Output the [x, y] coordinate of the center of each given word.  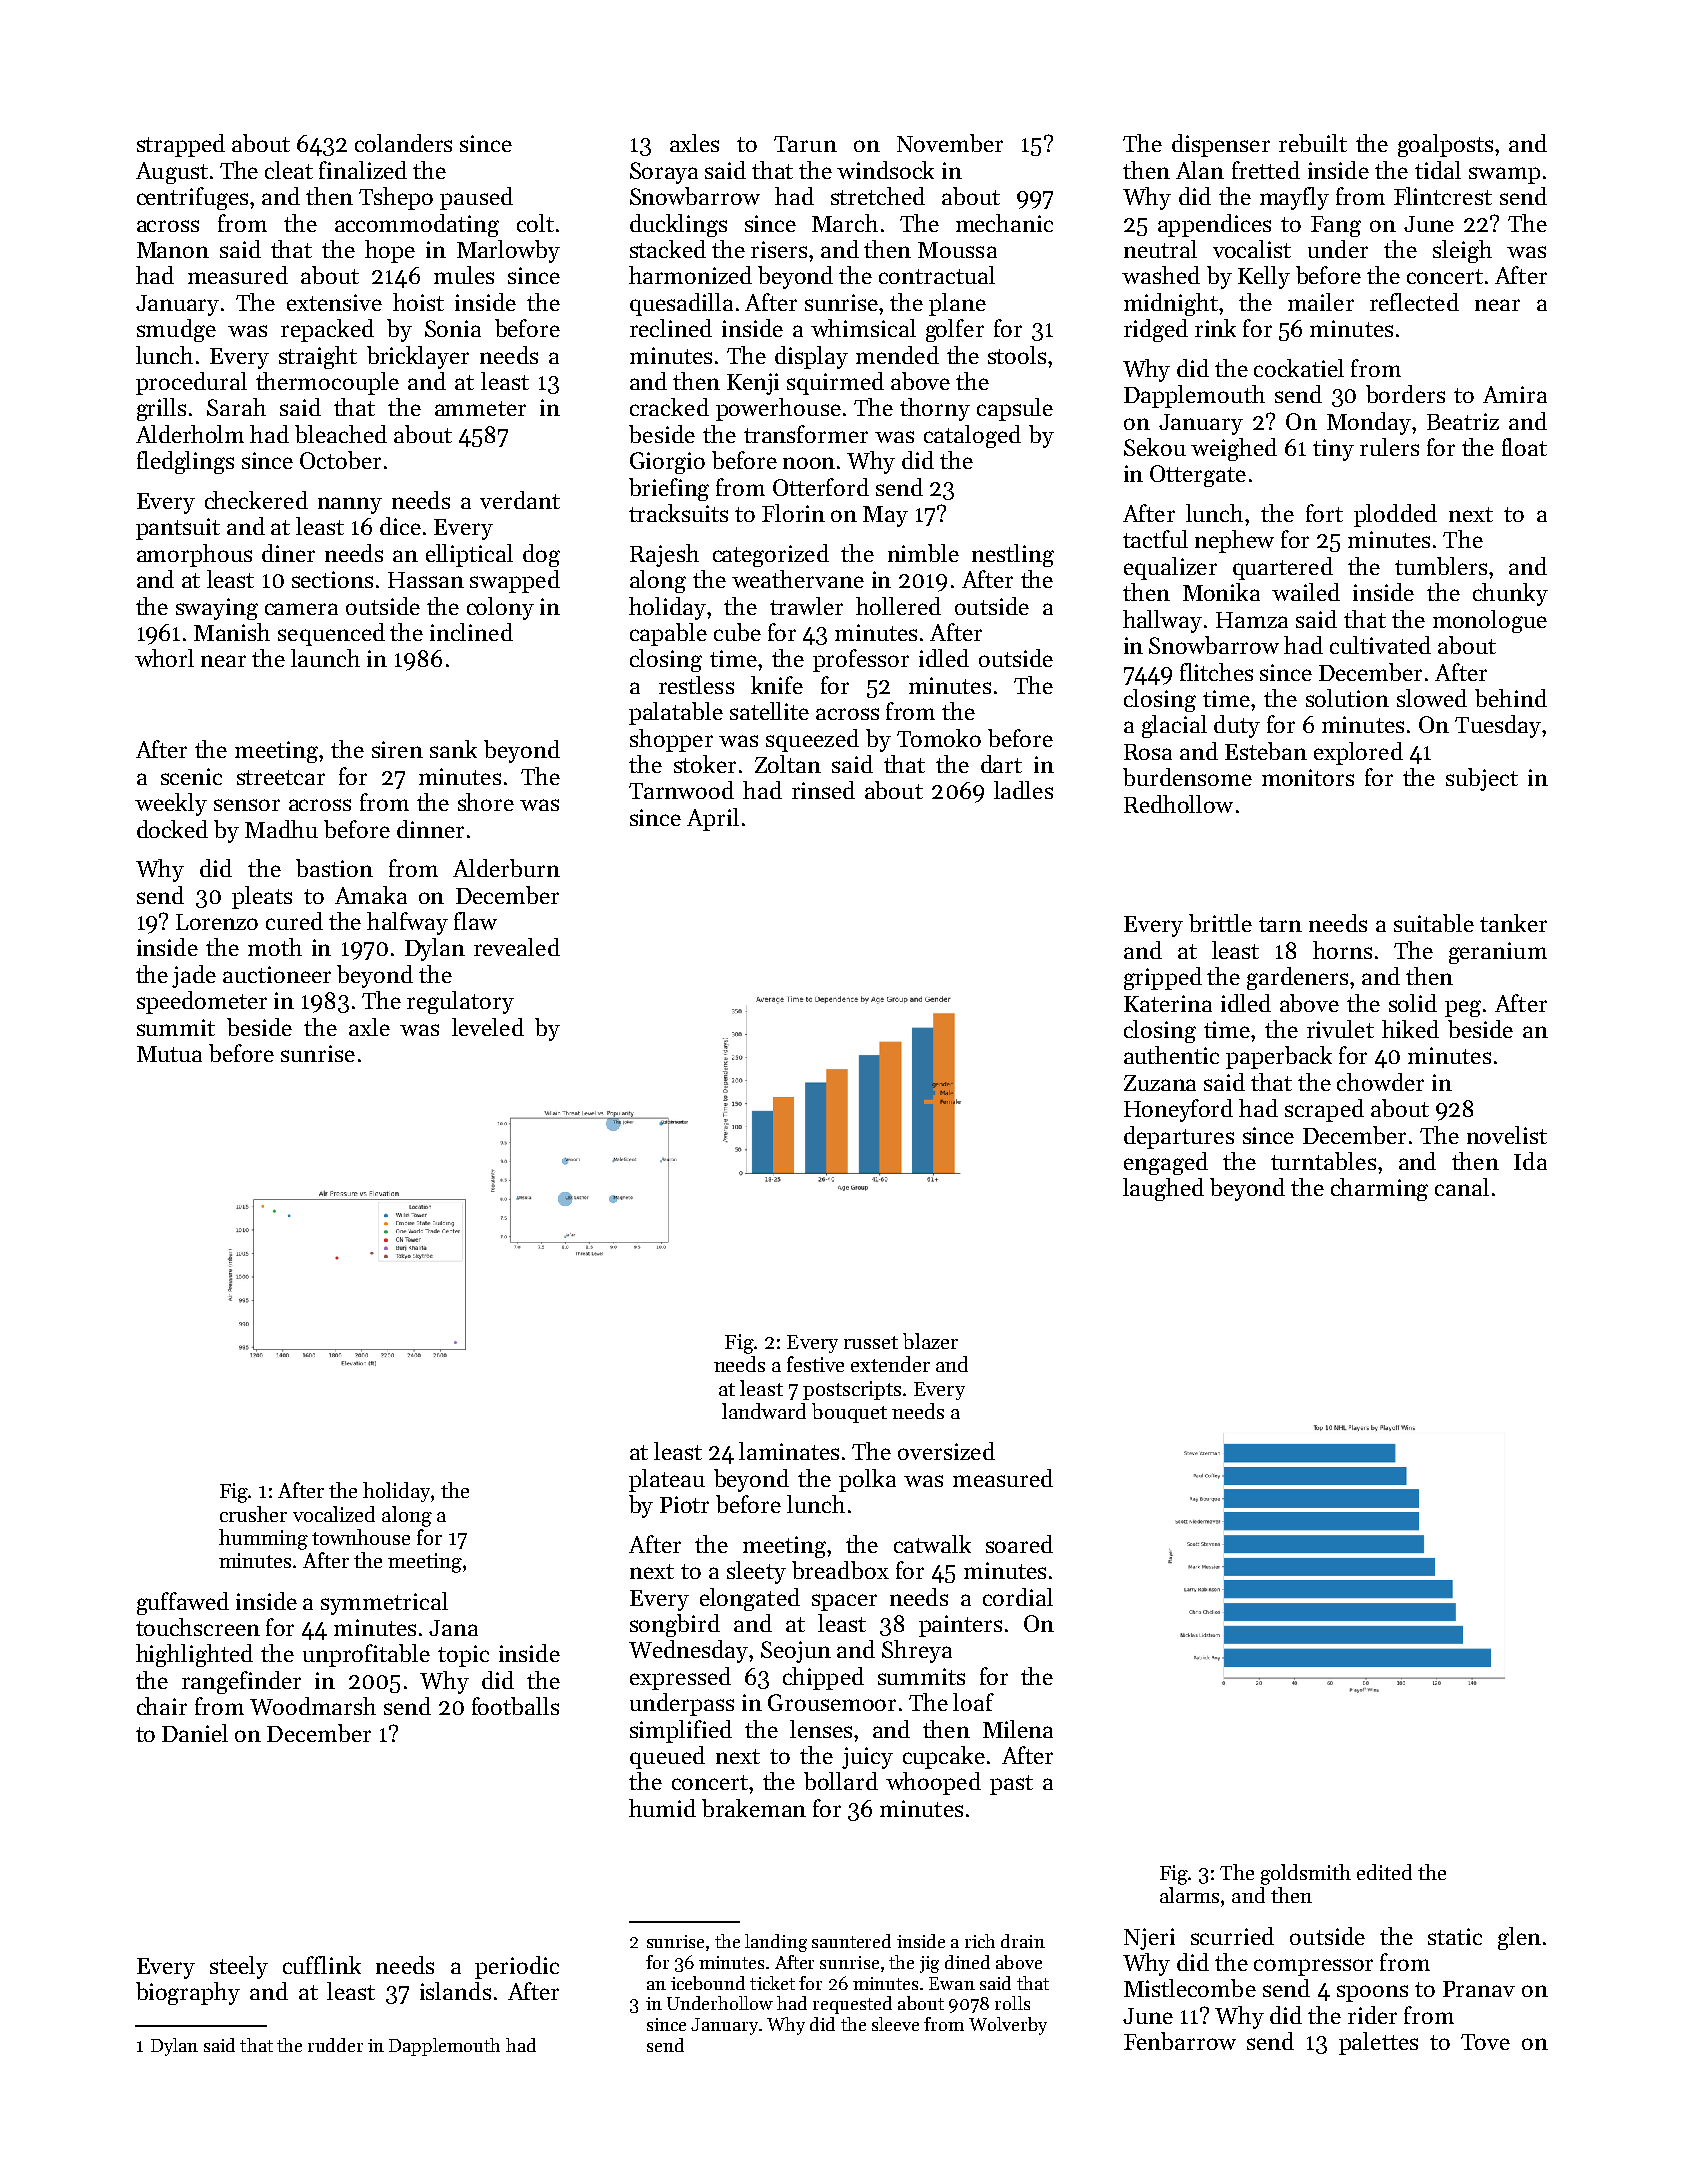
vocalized [334, 1514]
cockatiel [1299, 368]
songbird [675, 1625]
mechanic [1004, 223]
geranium [1498, 953]
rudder [335, 2045]
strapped [181, 145]
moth [275, 947]
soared [1019, 1544]
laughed [1163, 1189]
